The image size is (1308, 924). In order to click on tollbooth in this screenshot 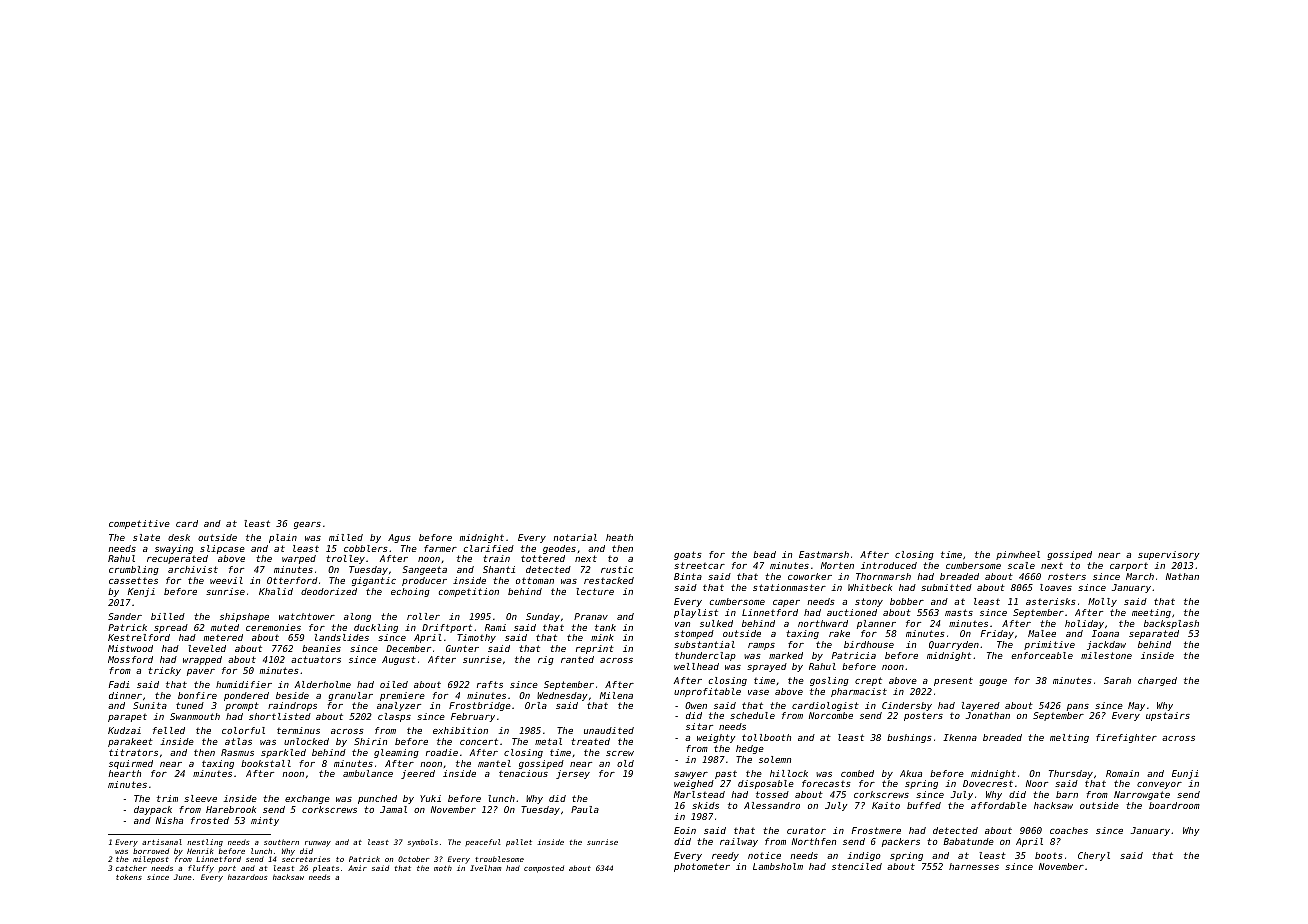, I will do `click(766, 737)`.
